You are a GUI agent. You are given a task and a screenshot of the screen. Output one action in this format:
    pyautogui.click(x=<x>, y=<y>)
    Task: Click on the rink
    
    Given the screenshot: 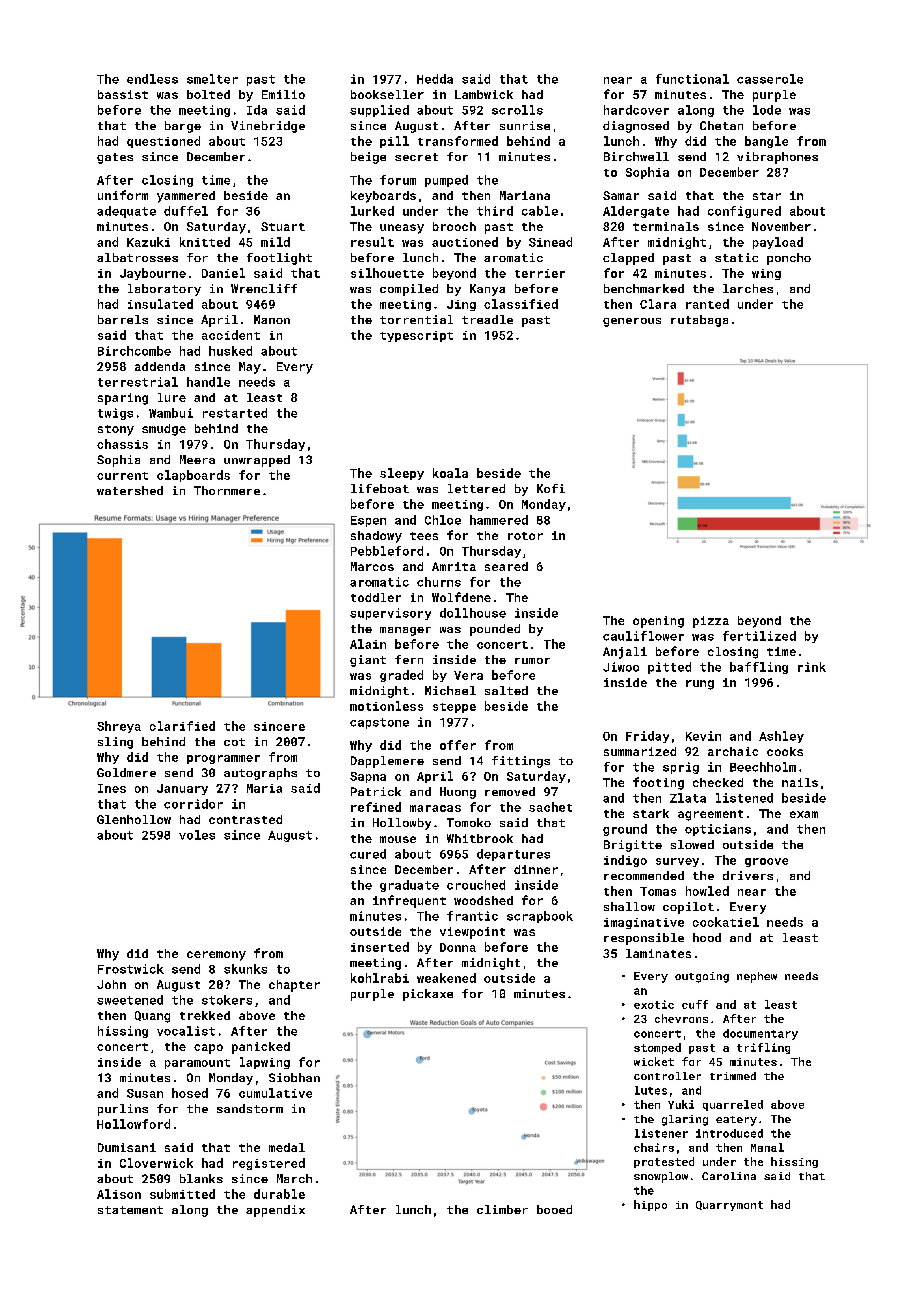 What is the action you would take?
    pyautogui.click(x=812, y=667)
